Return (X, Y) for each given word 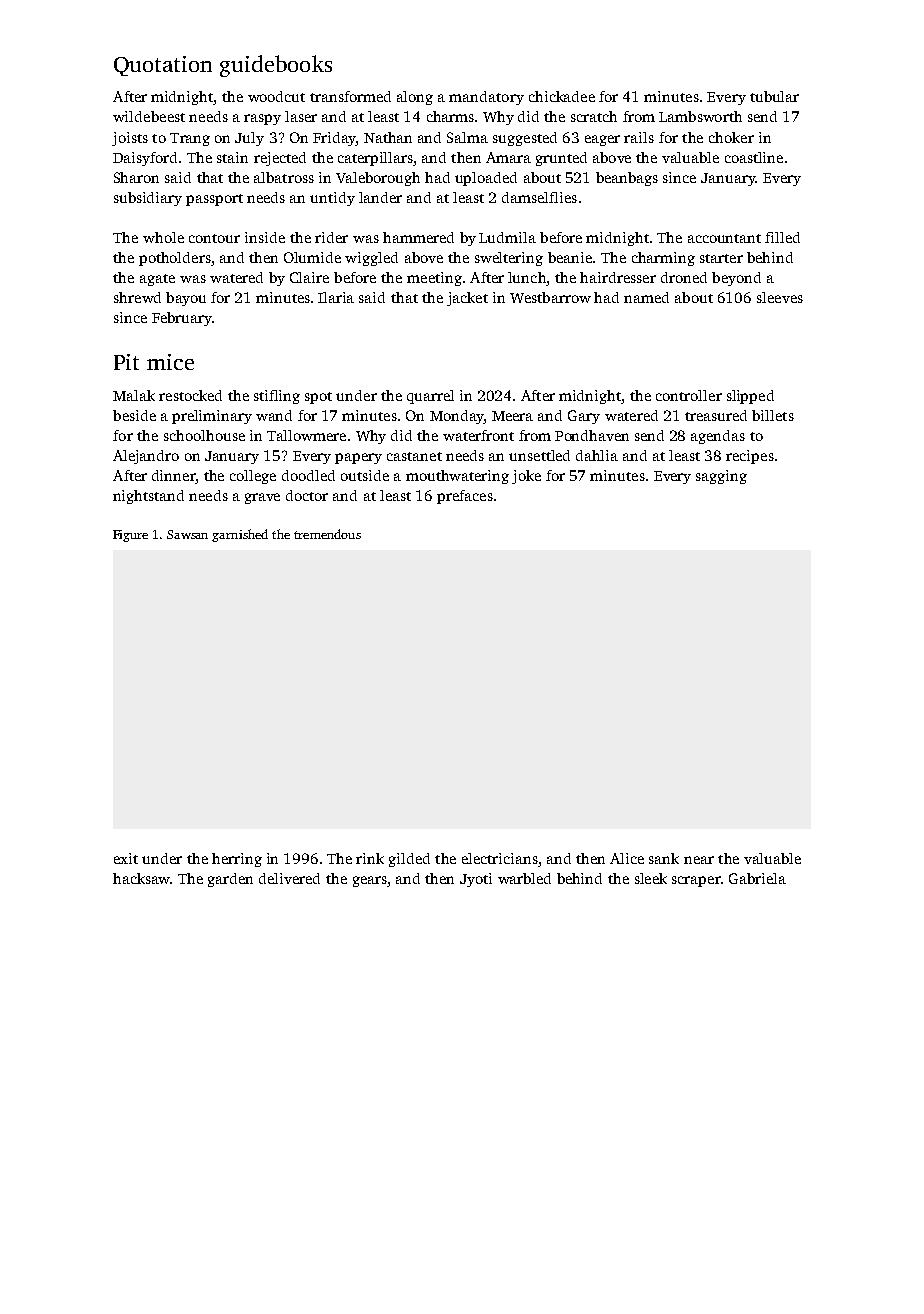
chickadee (562, 96)
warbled (524, 878)
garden (230, 880)
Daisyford (145, 159)
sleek (651, 878)
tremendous (327, 534)
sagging (721, 477)
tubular (774, 96)
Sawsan (187, 534)
